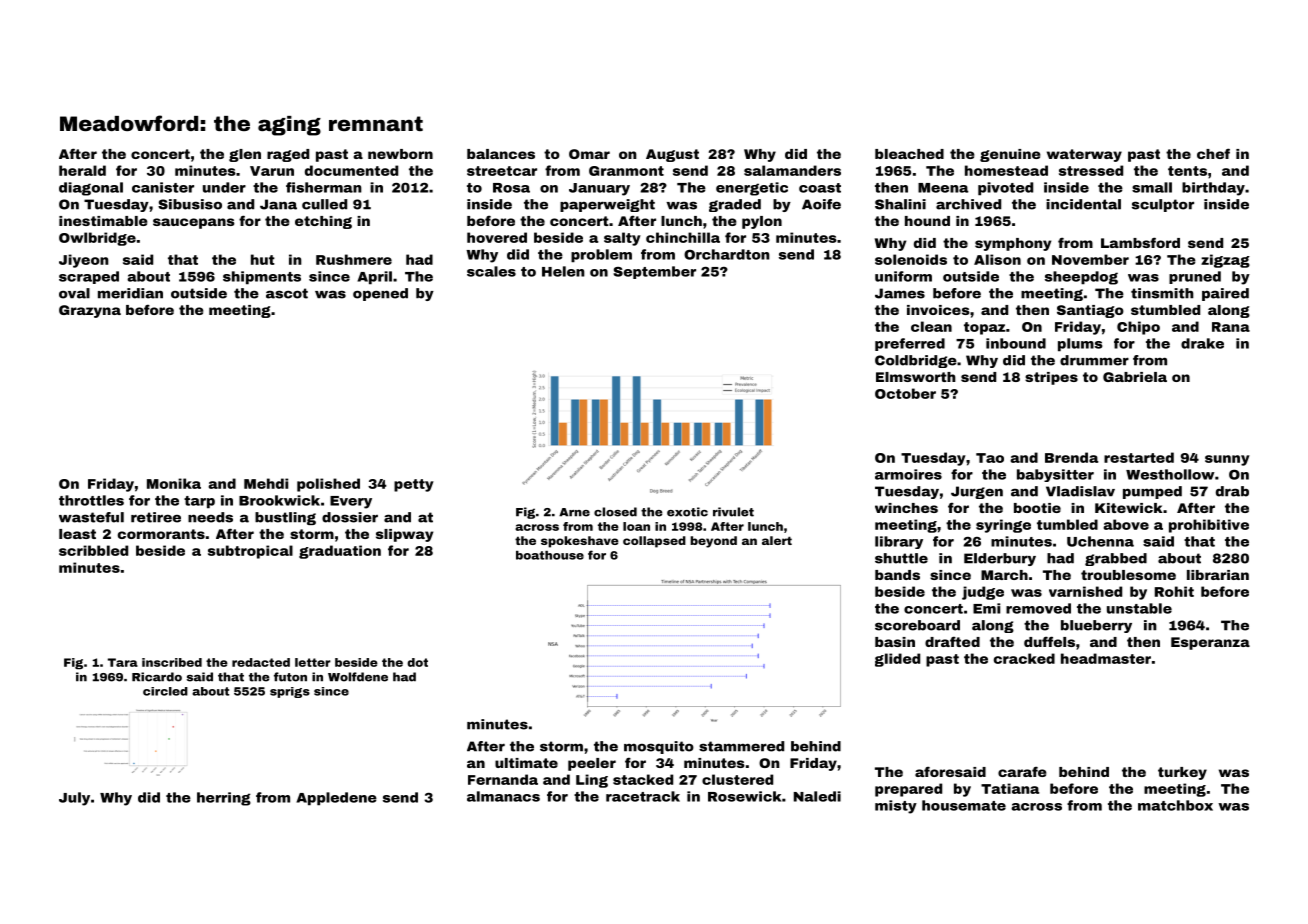 This document has width=1308, height=924. Describe the element at coordinates (501, 154) in the document. I see `balances` at that location.
